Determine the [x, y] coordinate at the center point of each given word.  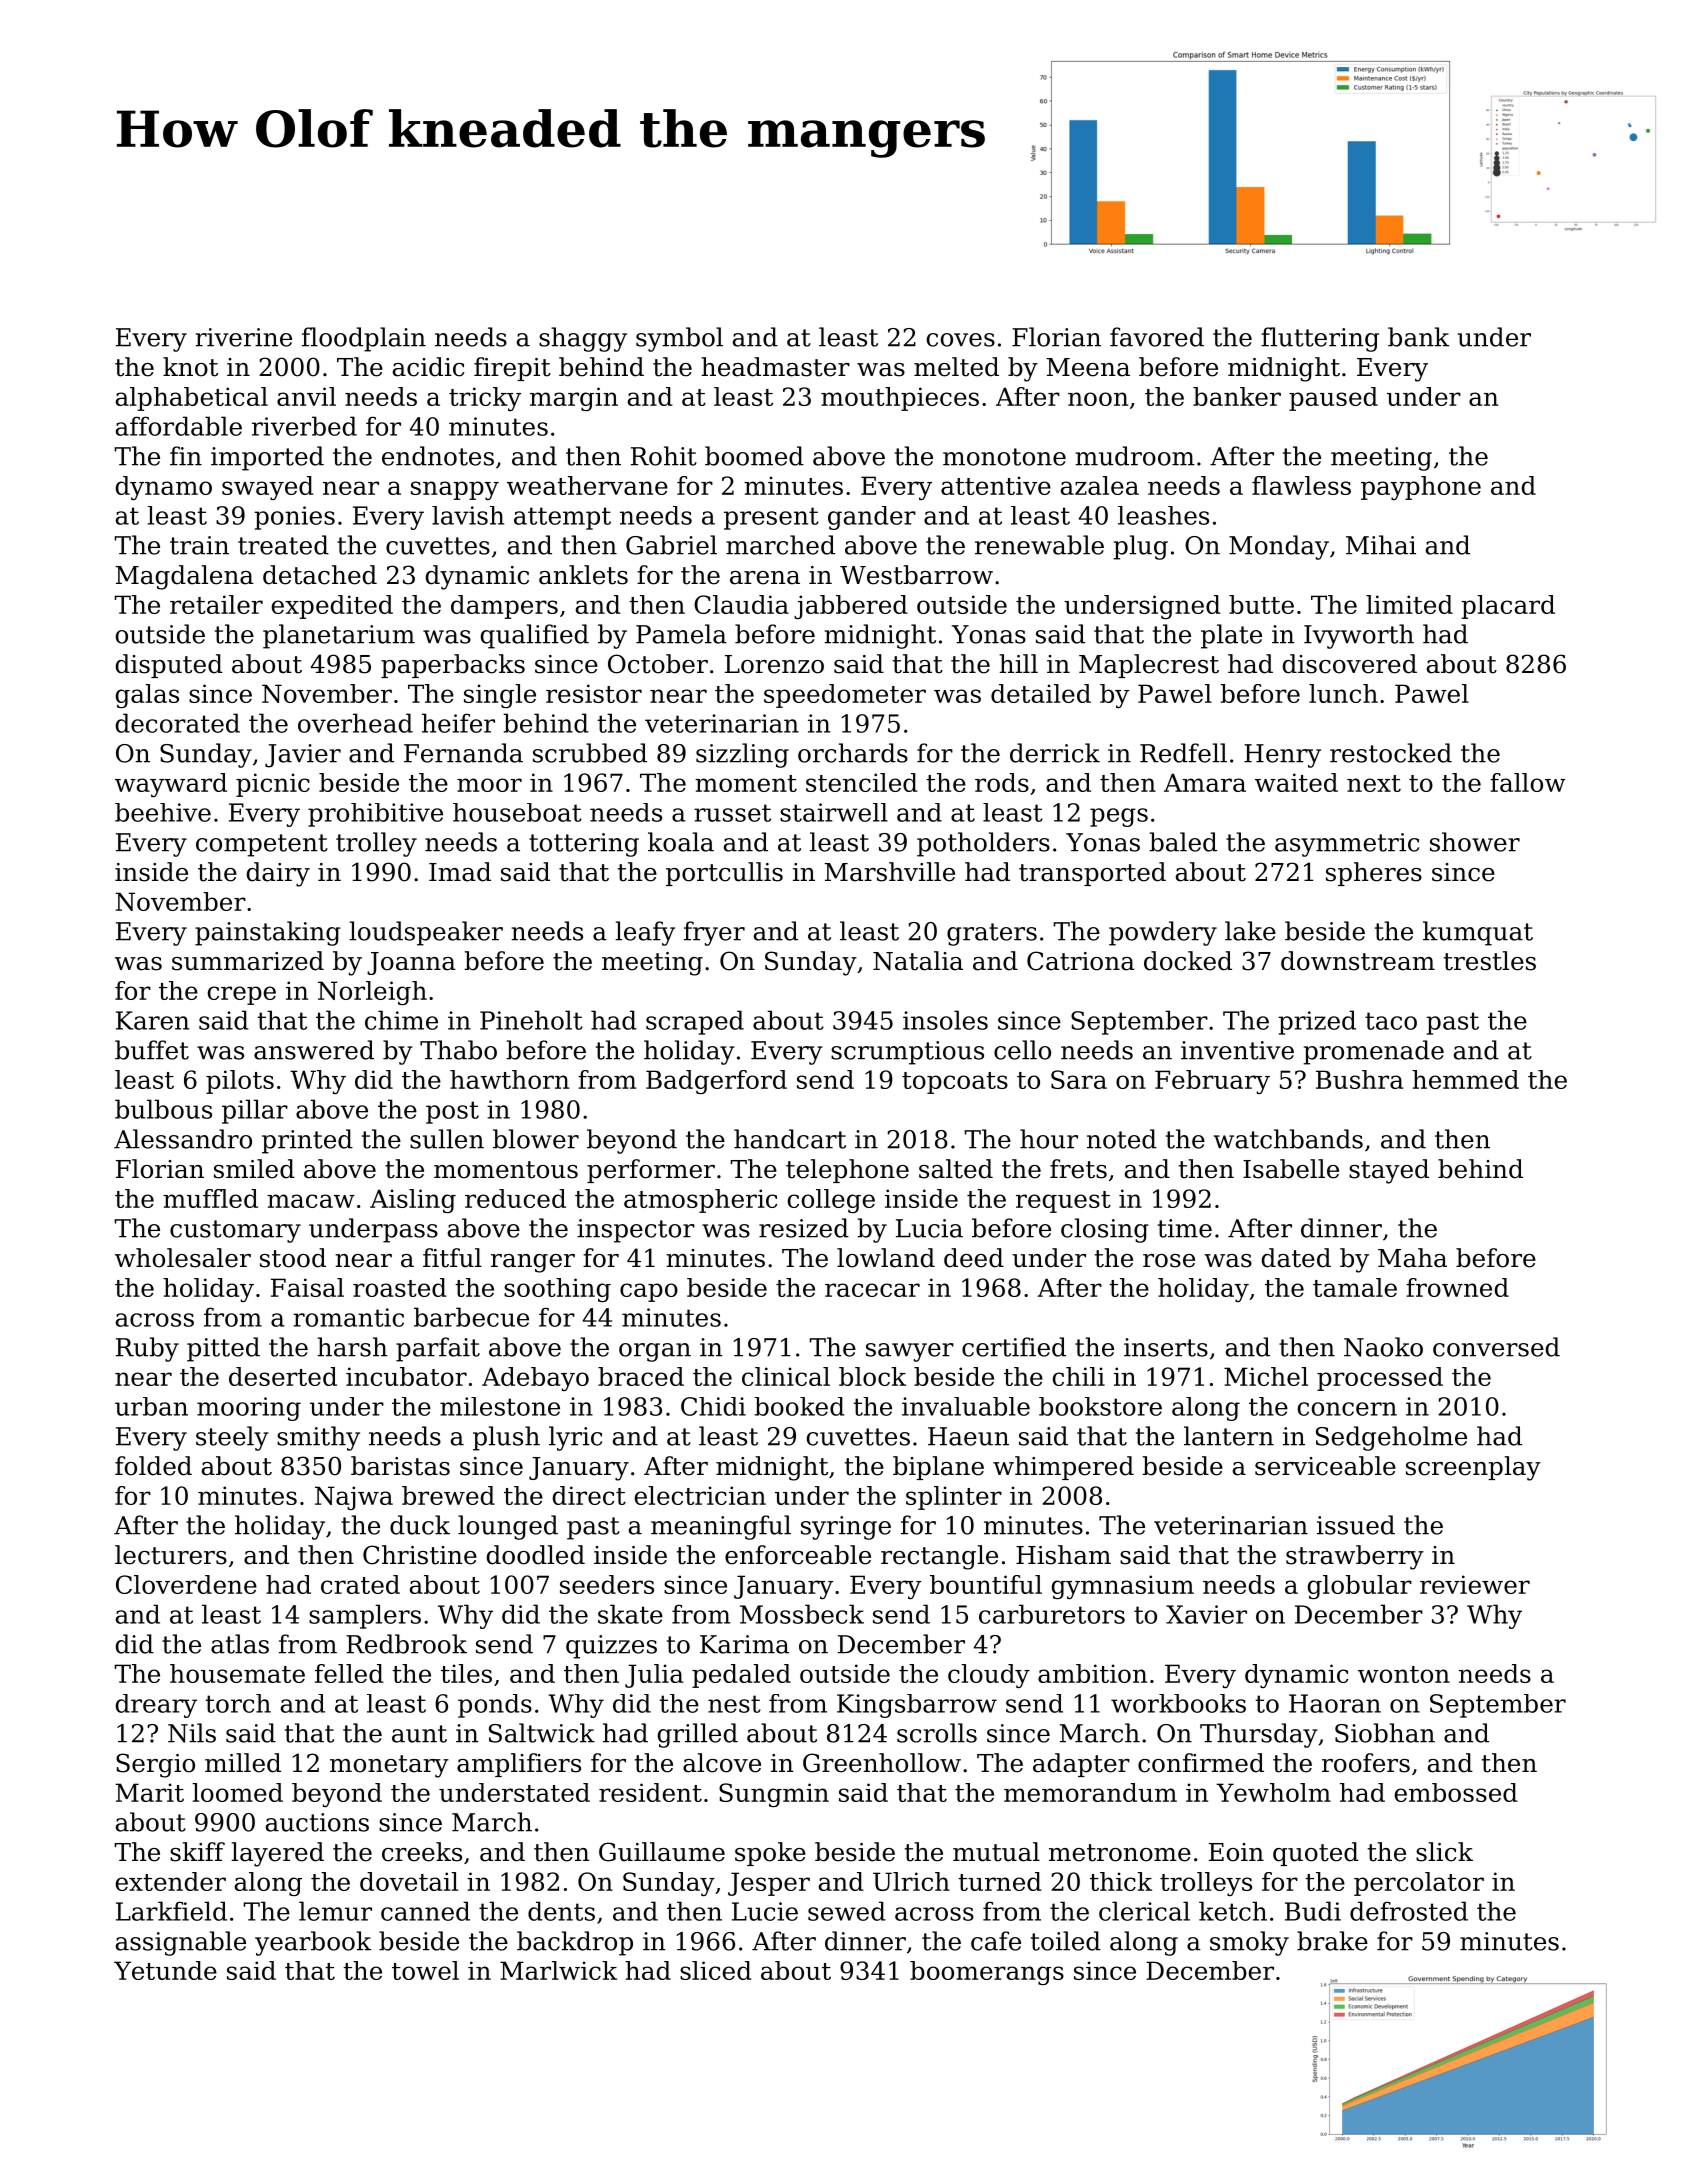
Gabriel [671, 545]
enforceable [798, 1555]
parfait [438, 1349]
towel [425, 1970]
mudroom [1135, 456]
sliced [716, 1970]
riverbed [304, 426]
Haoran [1335, 1703]
